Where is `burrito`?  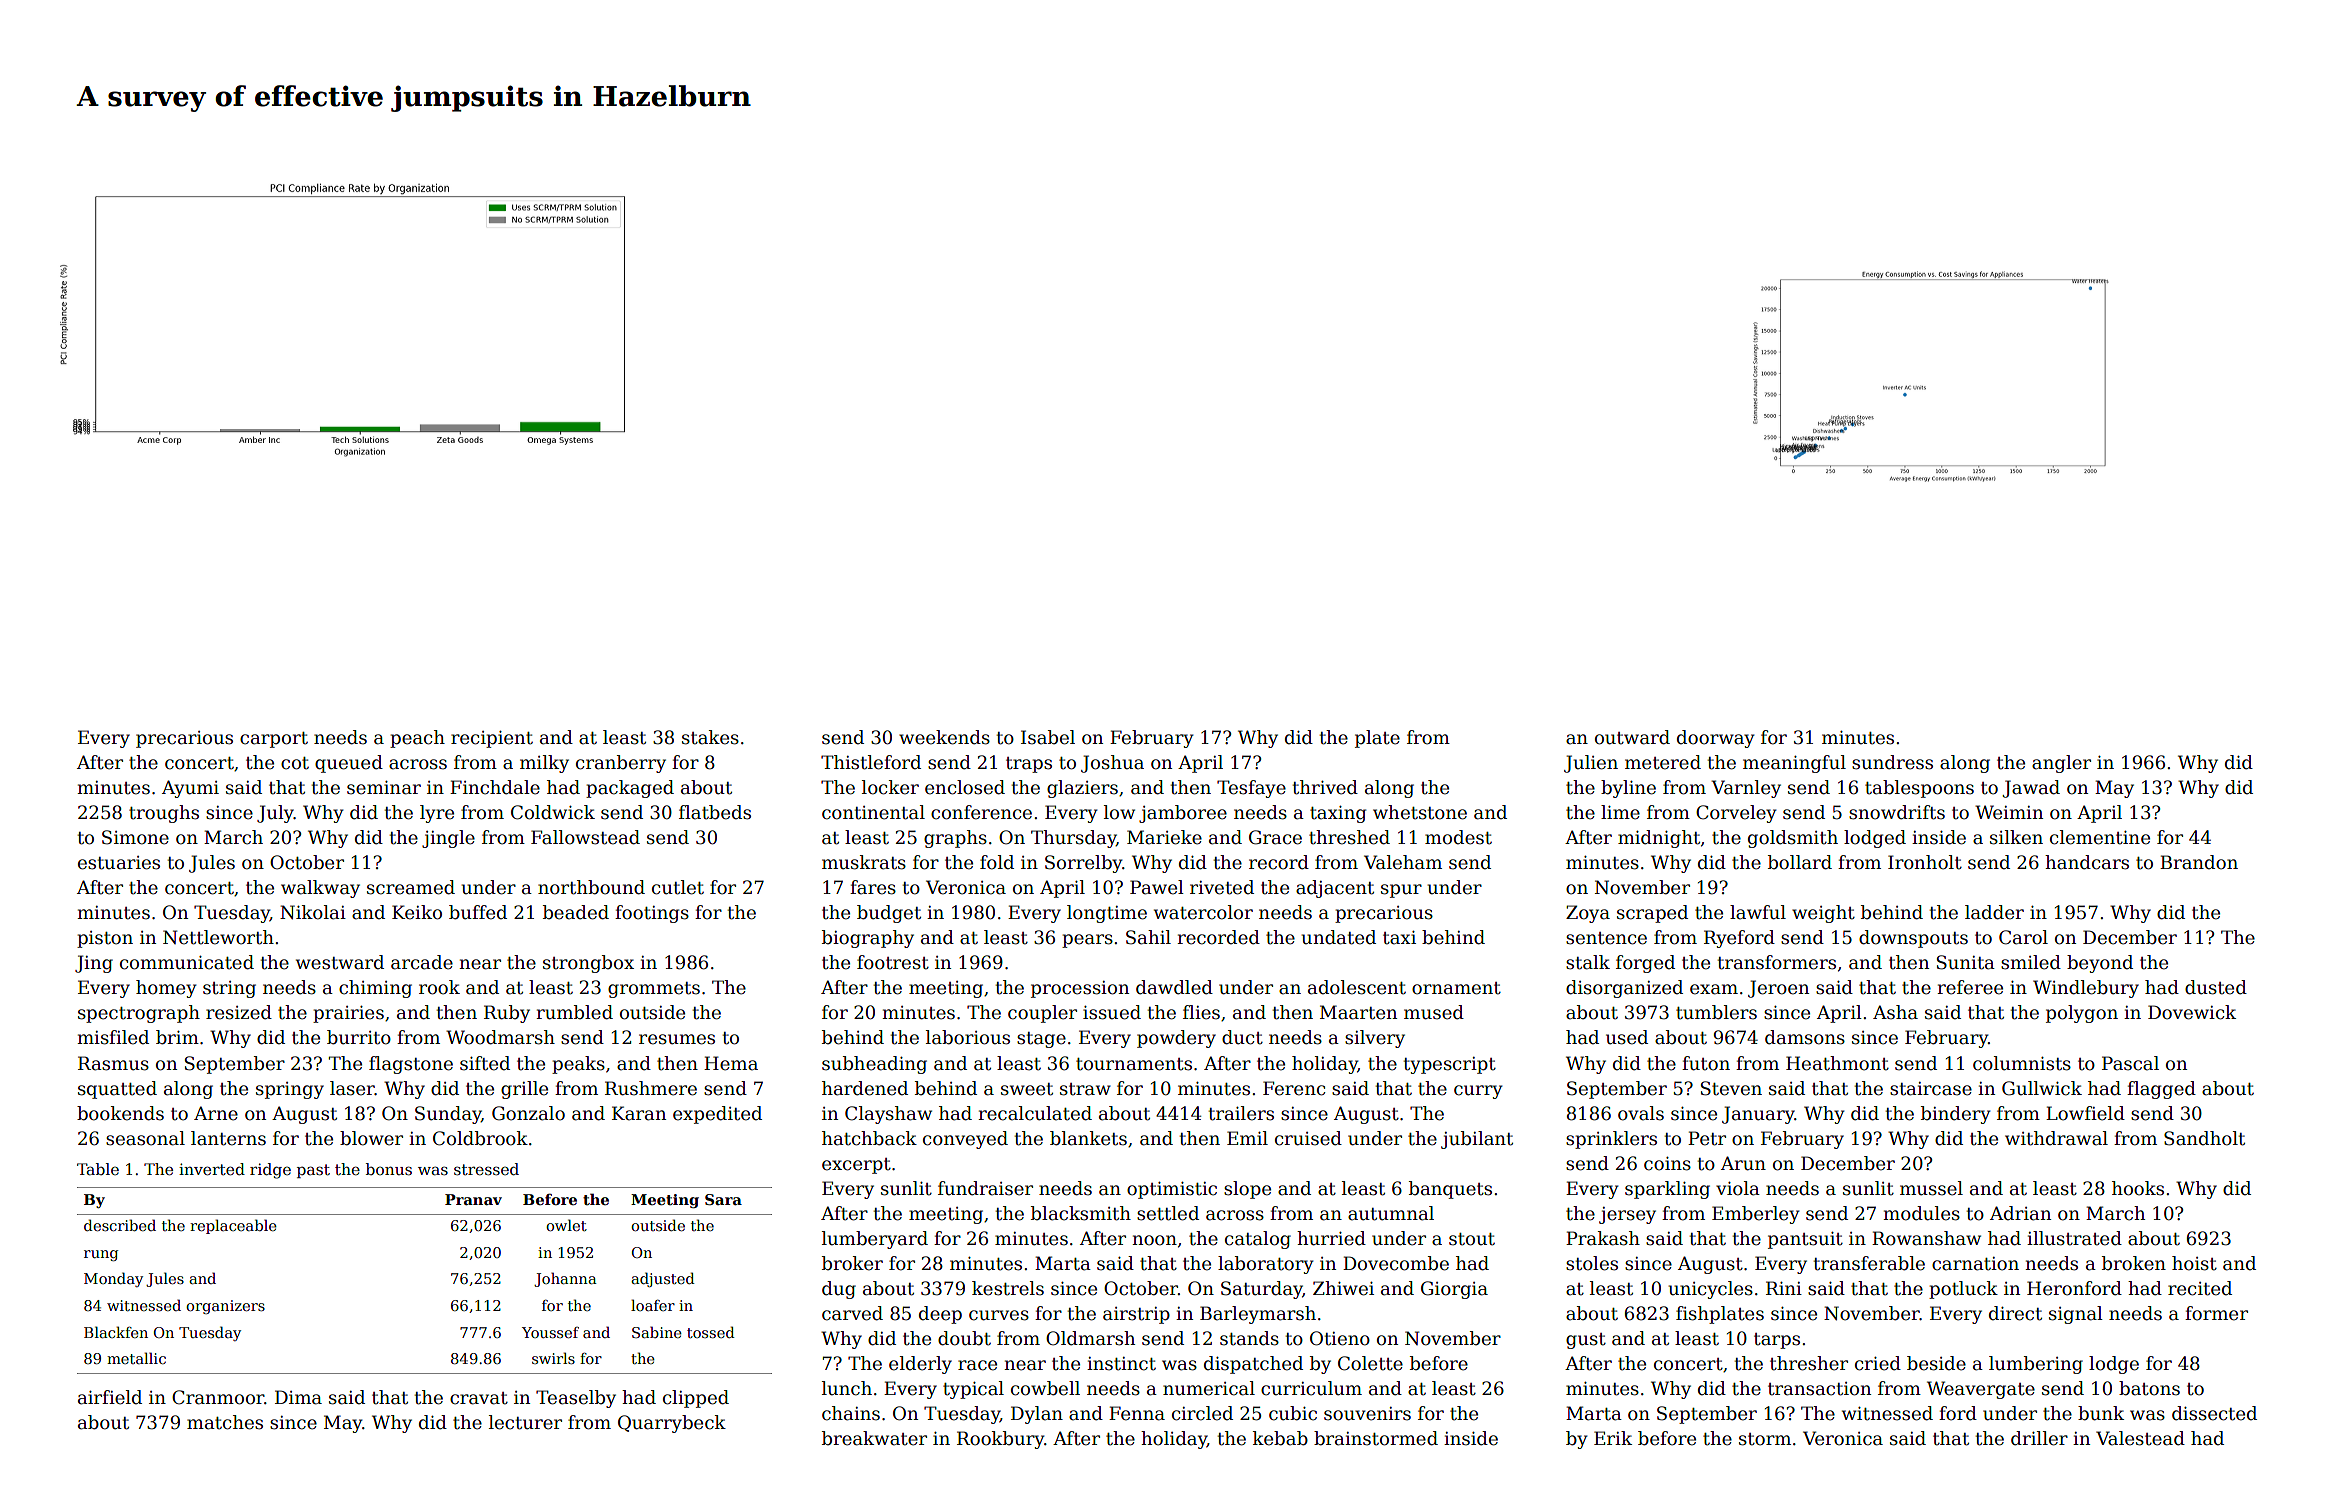 burrito is located at coordinates (359, 1037).
